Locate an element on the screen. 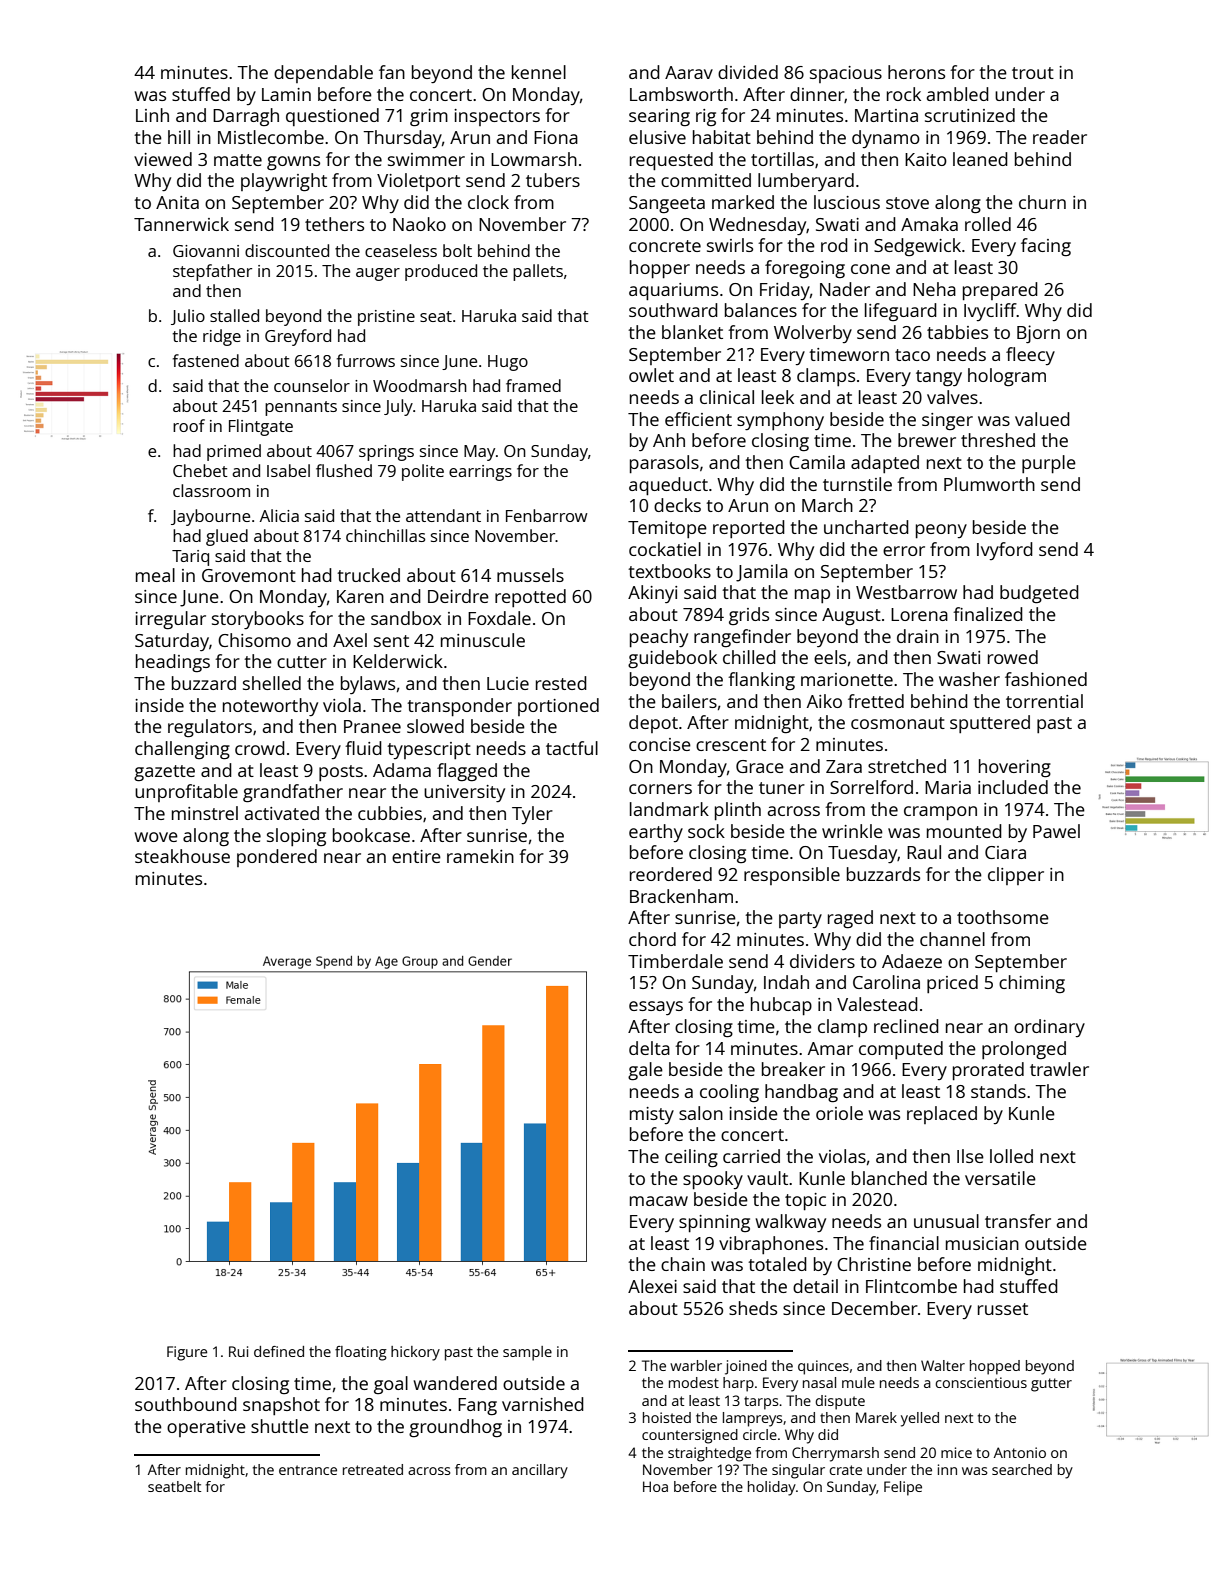  dependable is located at coordinates (323, 74).
